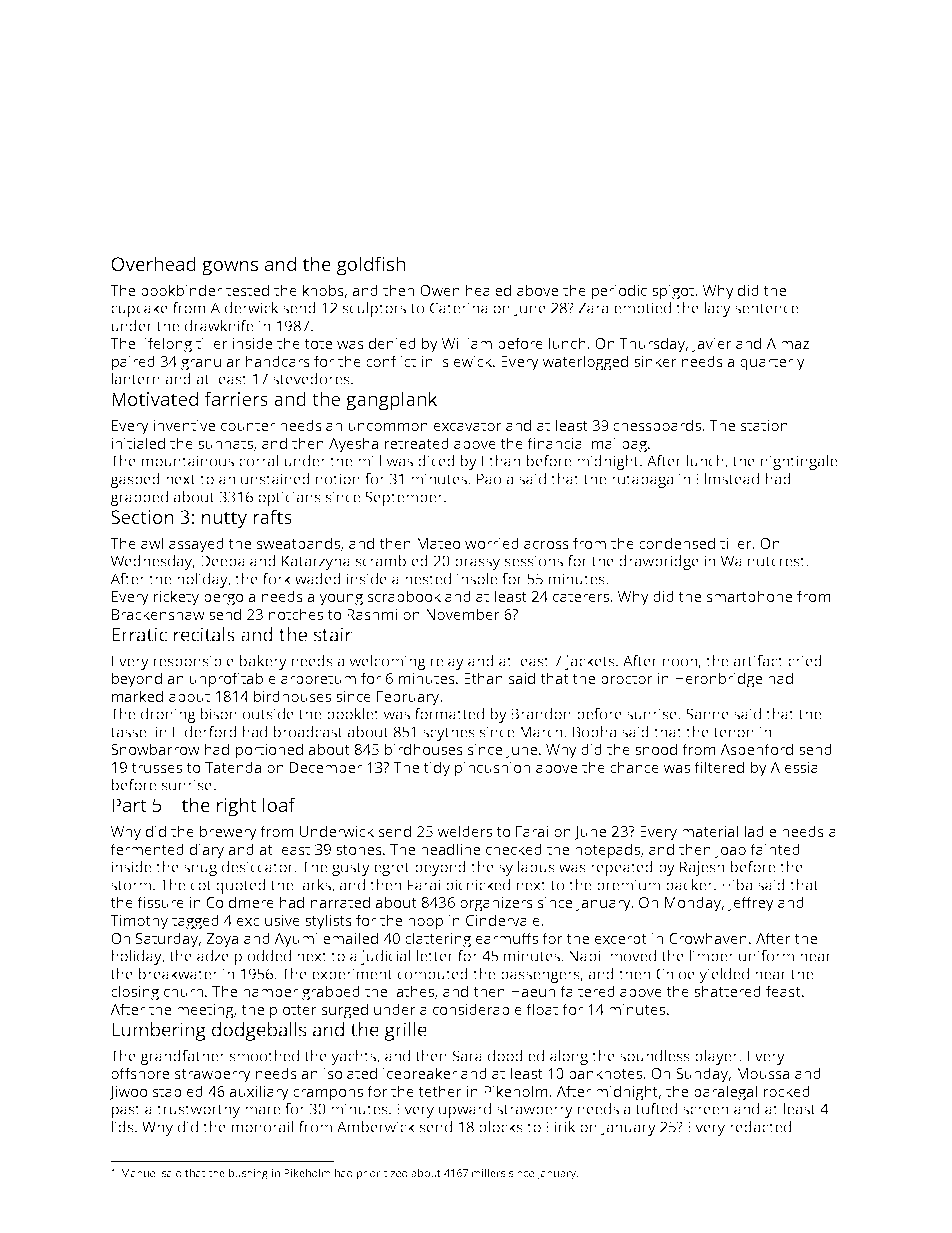 This document has height=1233, width=952. I want to click on past, so click(126, 1111).
